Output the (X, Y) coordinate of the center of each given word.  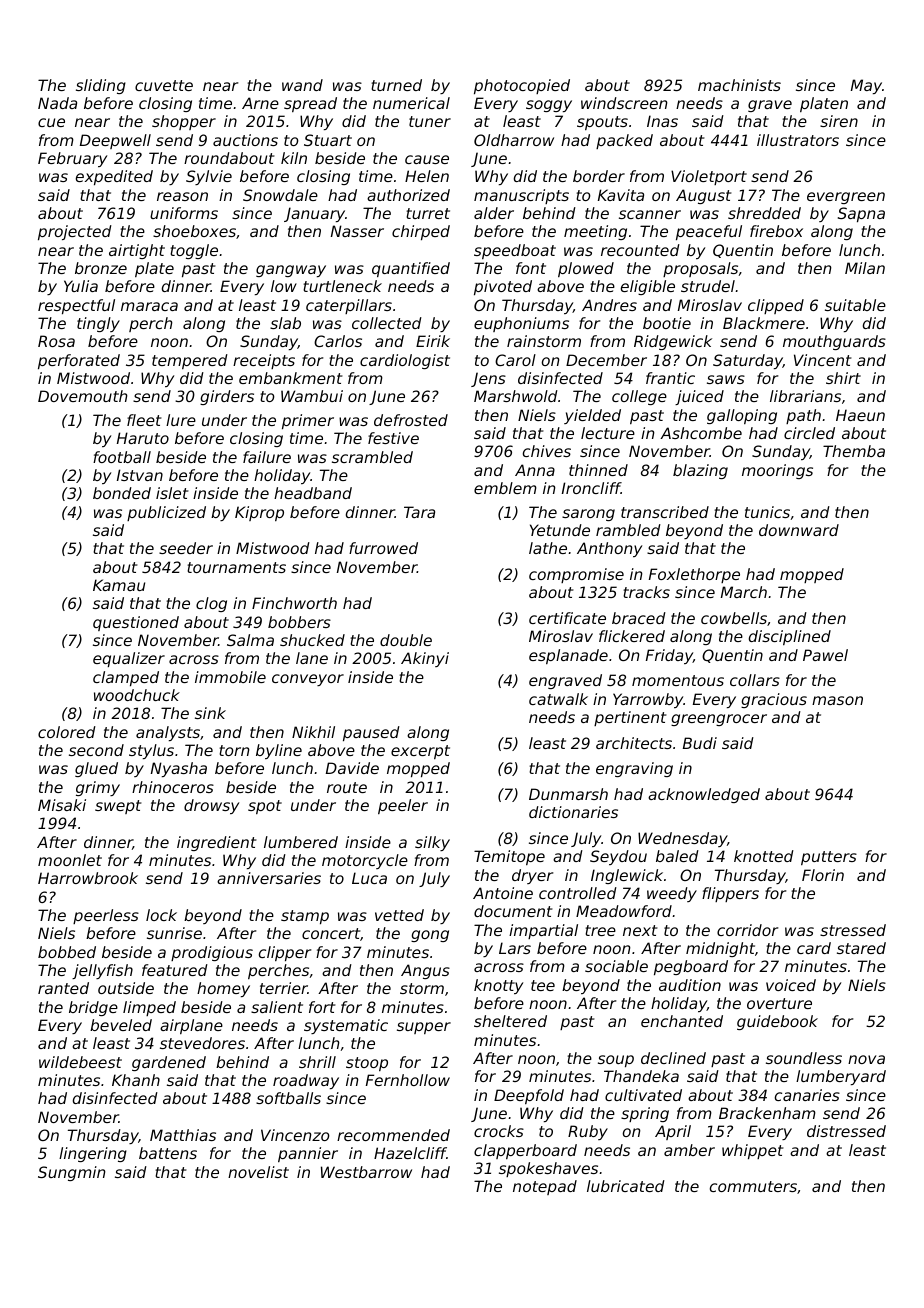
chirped (421, 232)
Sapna (861, 214)
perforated (79, 361)
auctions (245, 140)
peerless (106, 916)
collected (387, 323)
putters (829, 858)
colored (67, 732)
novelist (258, 1172)
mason (837, 700)
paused (371, 733)
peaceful (709, 232)
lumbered (301, 842)
